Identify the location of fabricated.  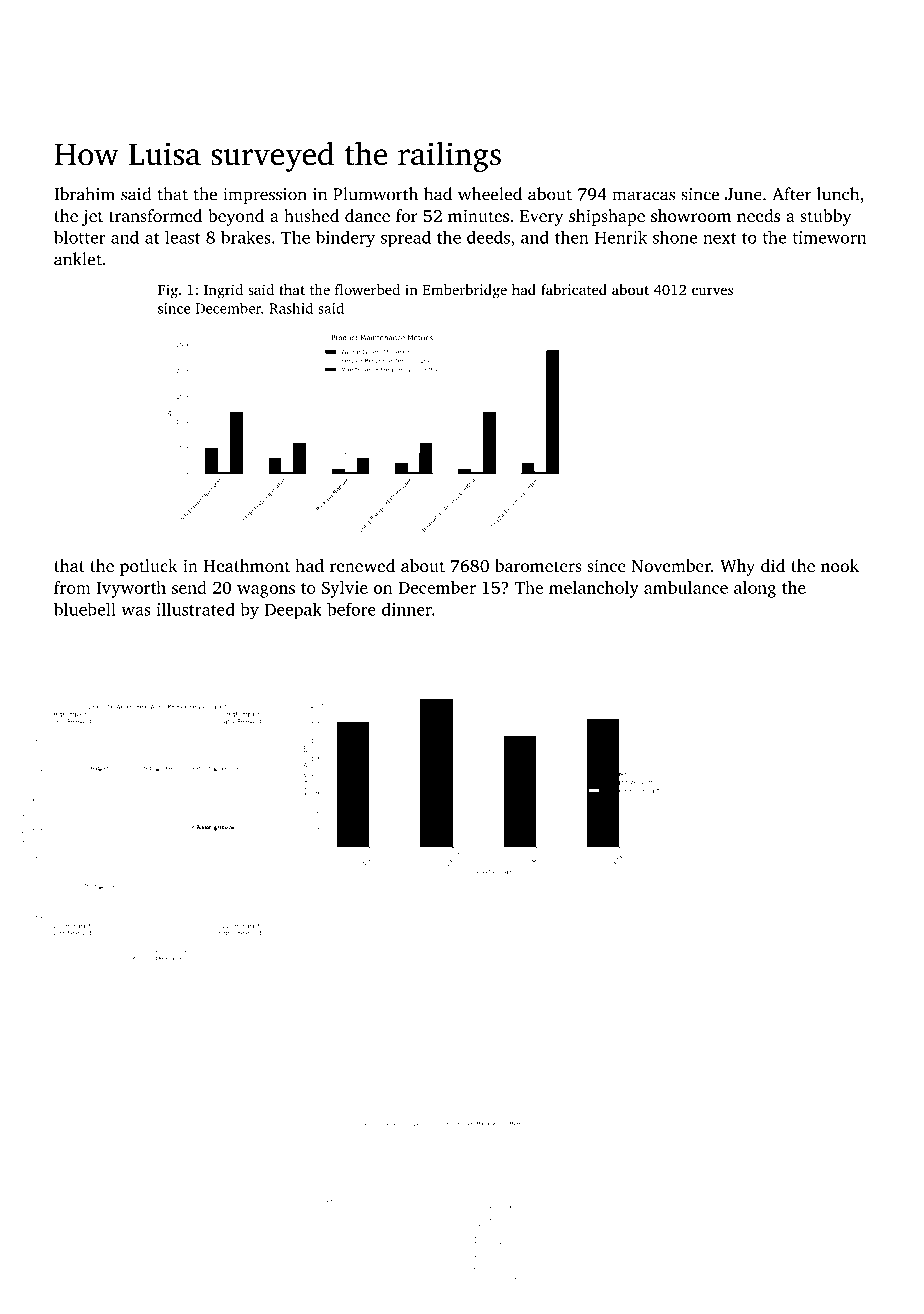
(574, 289).
